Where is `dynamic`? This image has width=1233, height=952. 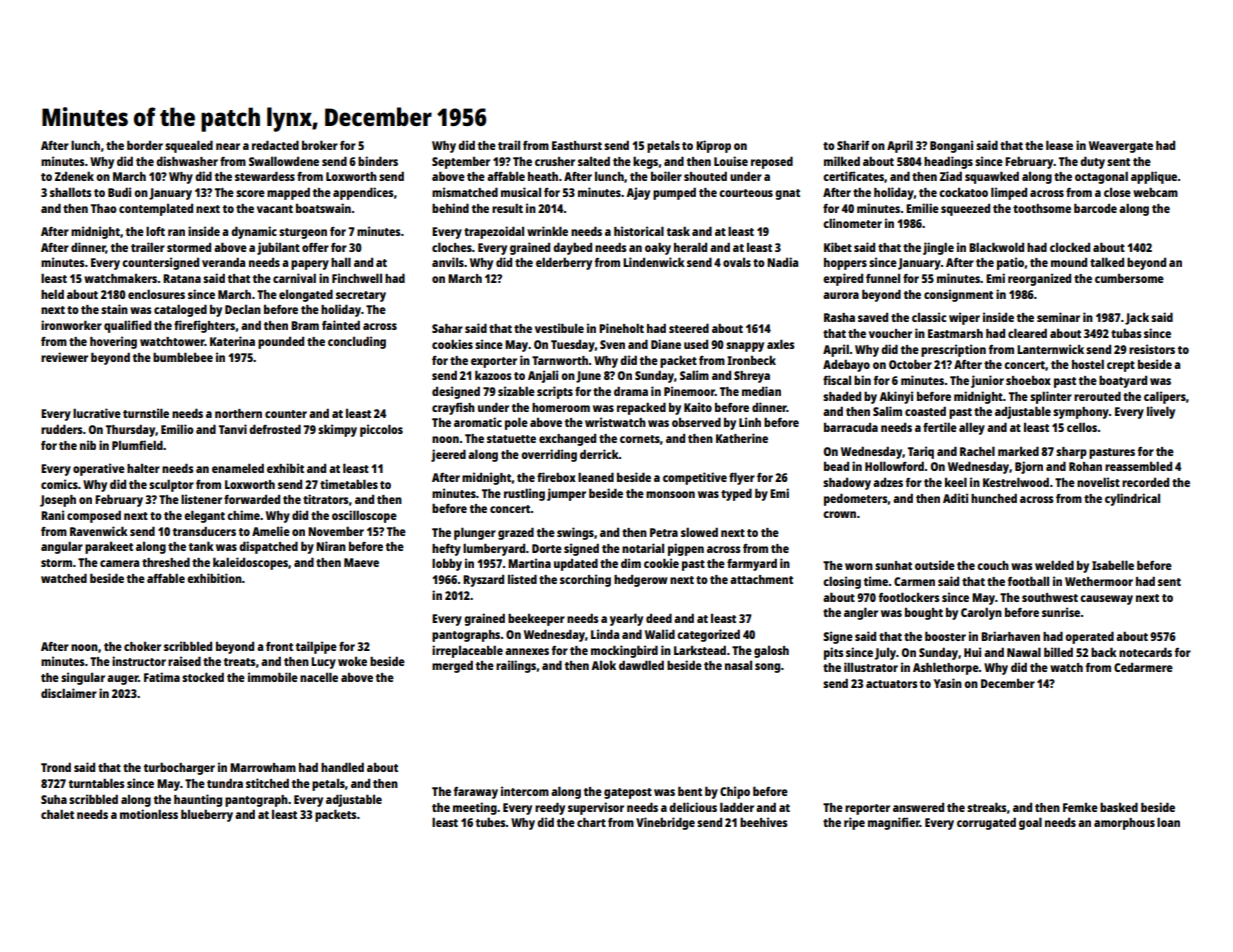 dynamic is located at coordinates (254, 232).
